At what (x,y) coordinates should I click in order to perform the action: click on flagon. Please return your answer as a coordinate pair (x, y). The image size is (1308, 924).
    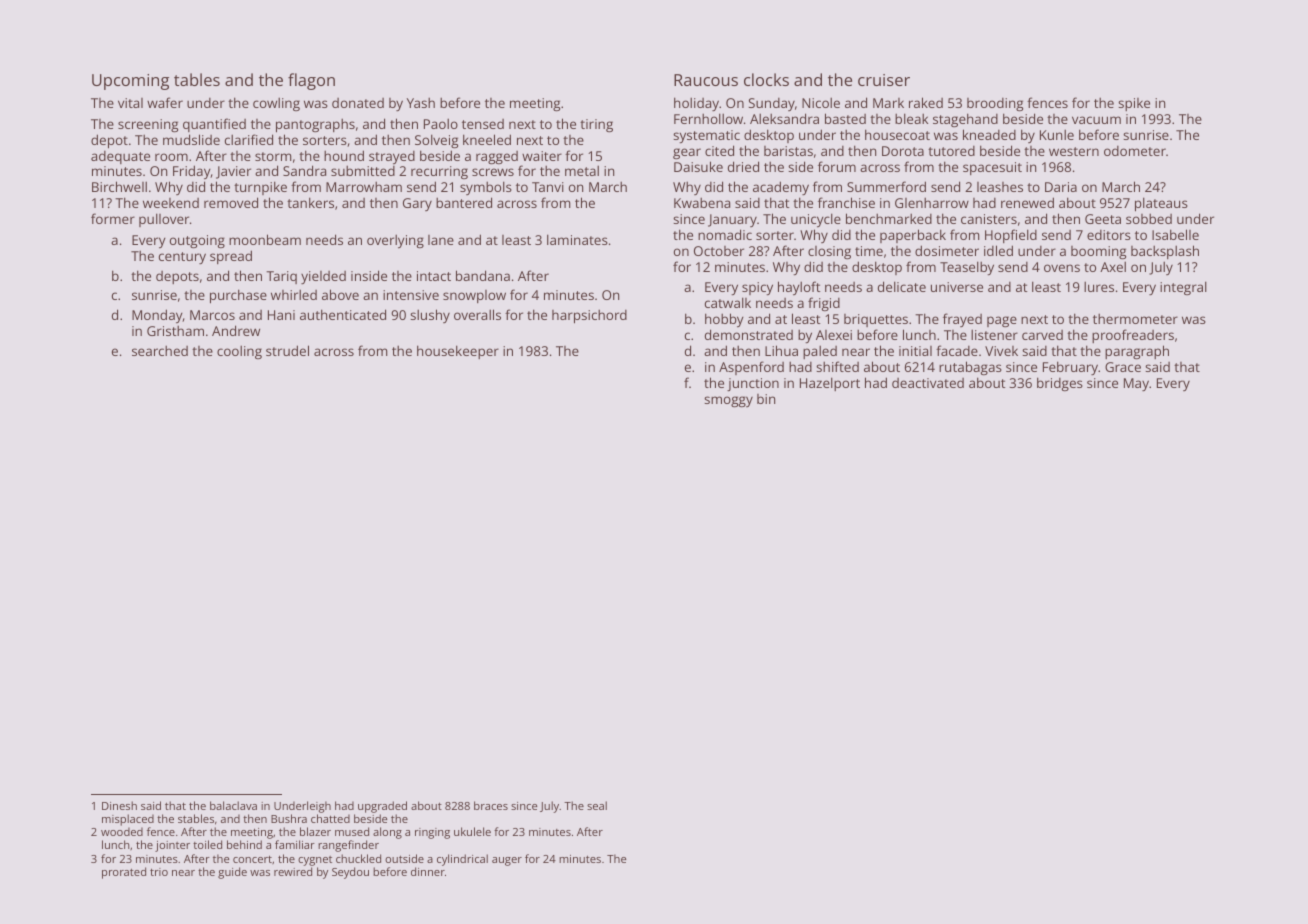
    Looking at the image, I should click on (311, 81).
